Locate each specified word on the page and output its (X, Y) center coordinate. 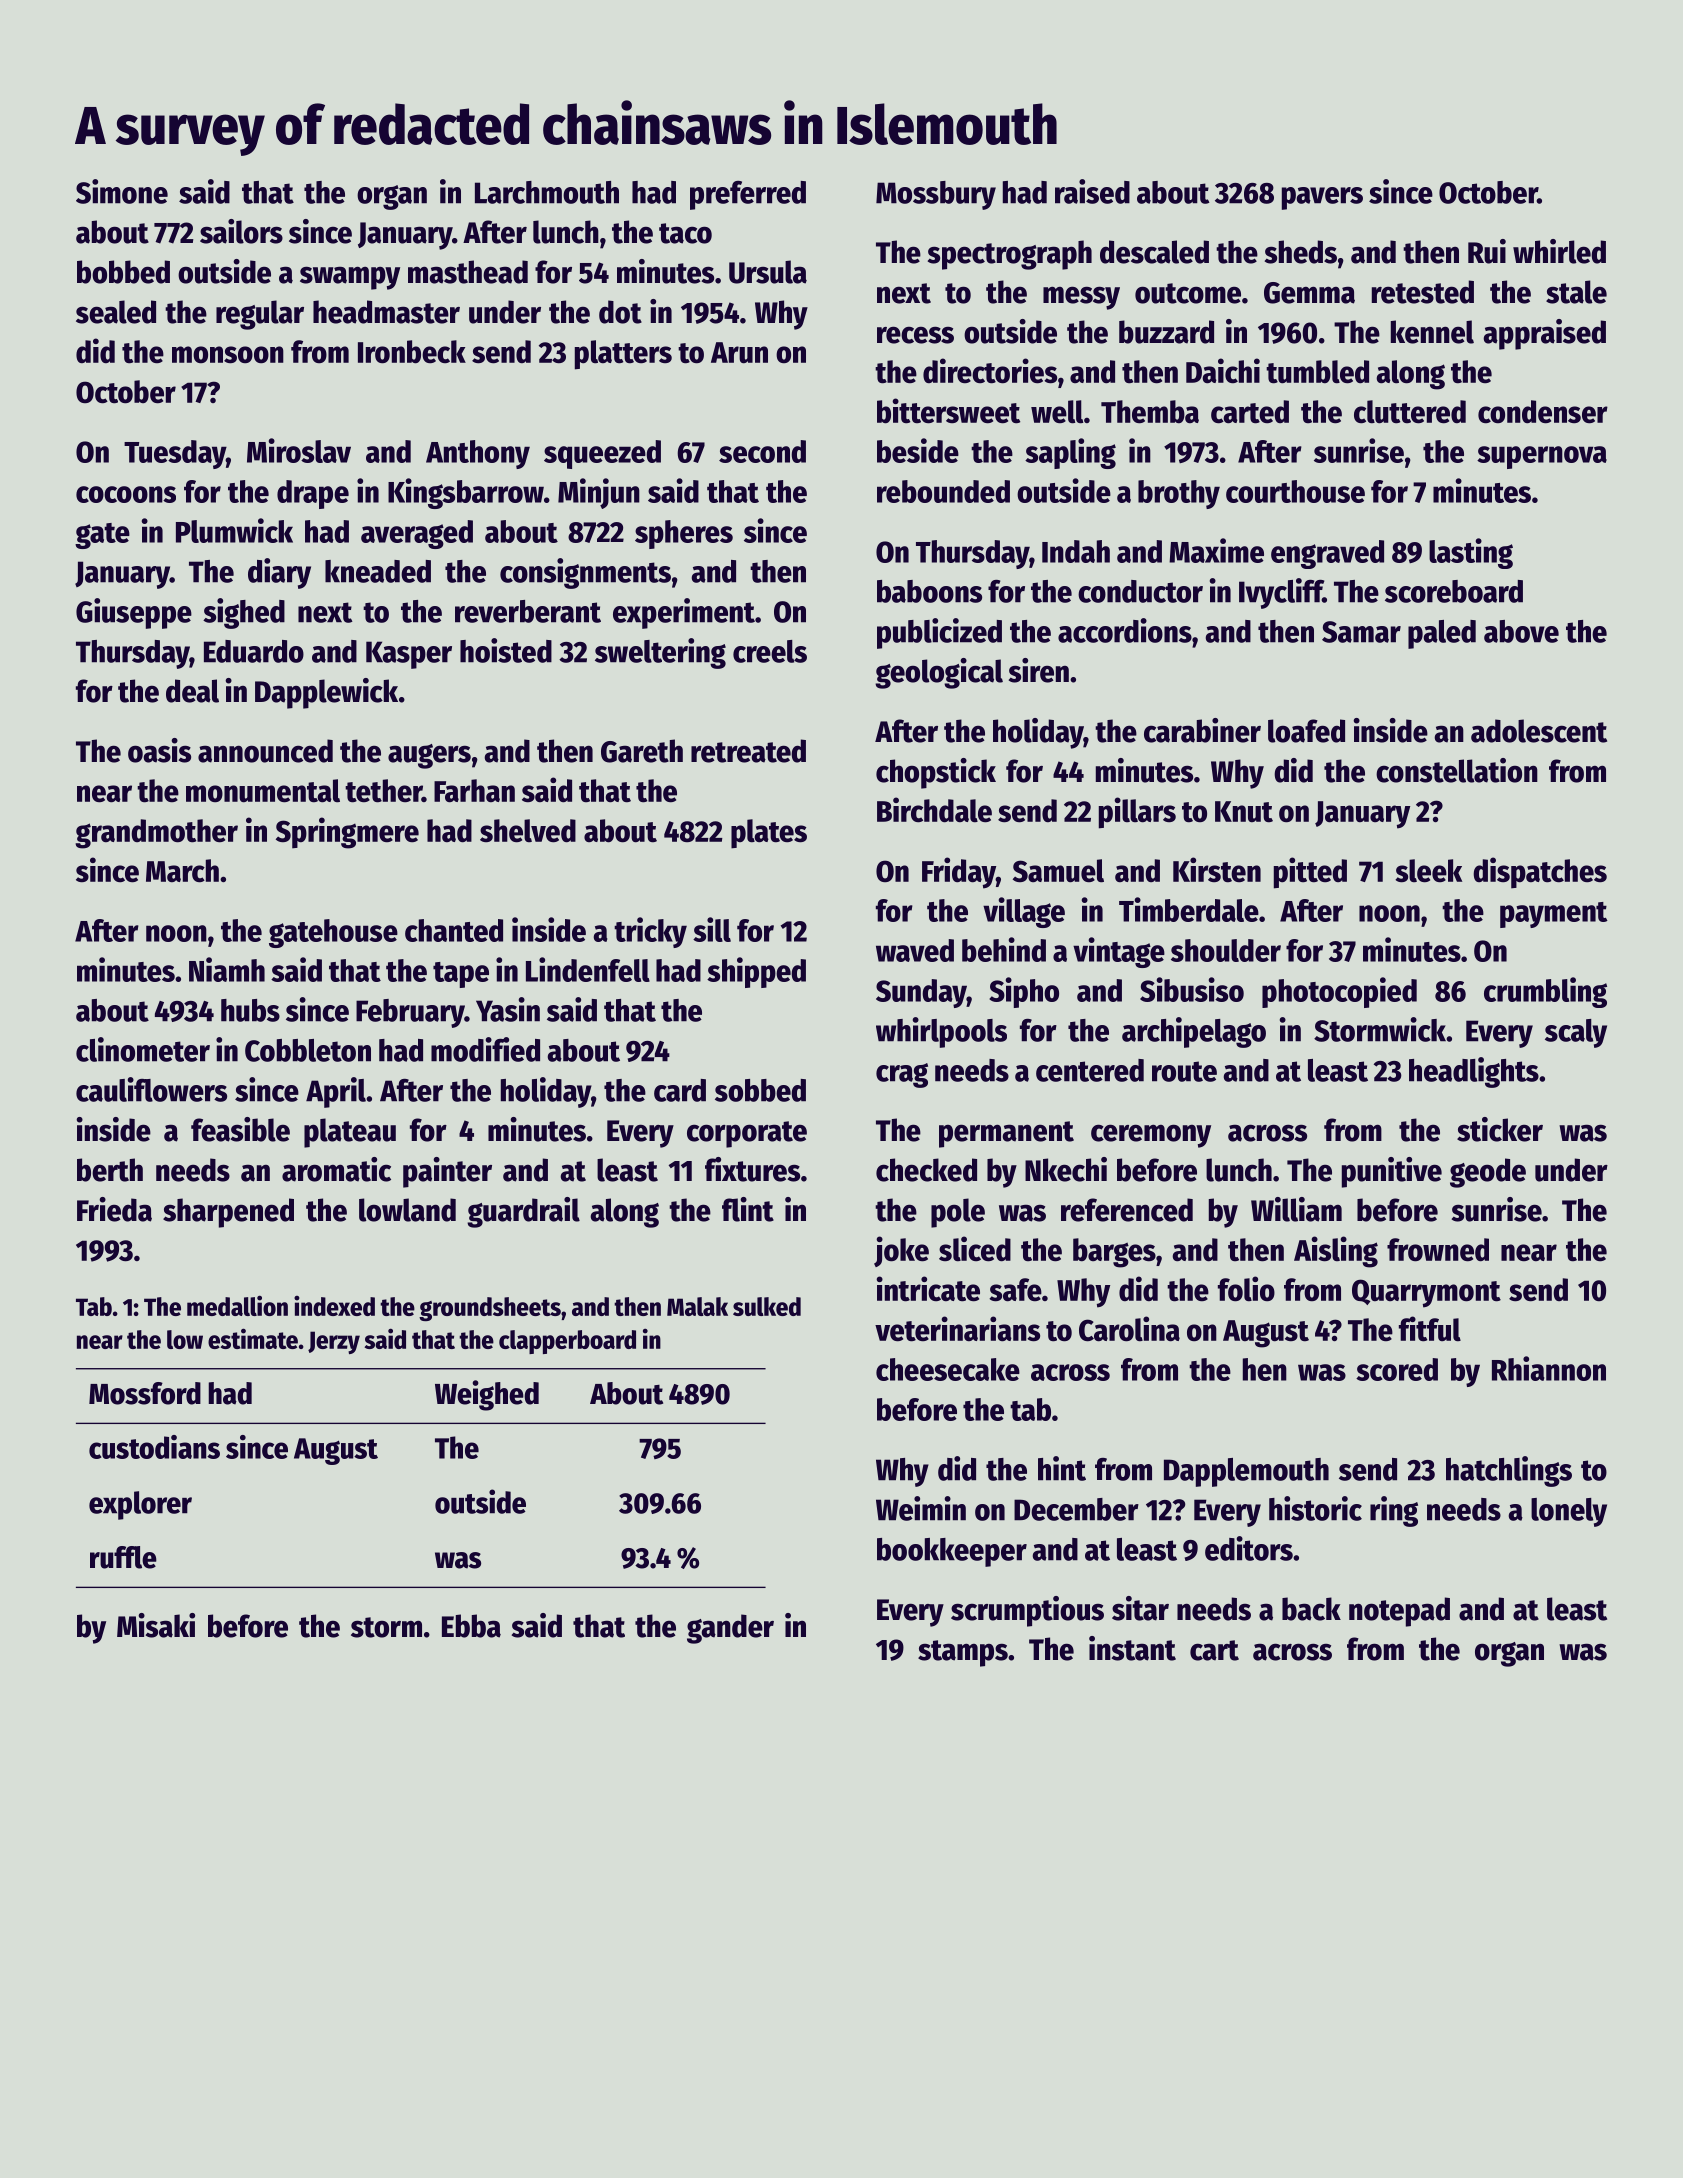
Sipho (1024, 992)
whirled (1559, 251)
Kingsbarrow (466, 493)
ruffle (123, 1557)
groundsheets (490, 1309)
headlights (1474, 1072)
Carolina (1129, 1329)
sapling (1070, 453)
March (182, 871)
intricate (928, 1289)
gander (730, 1629)
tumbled (1317, 372)
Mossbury (936, 195)
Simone (122, 191)
